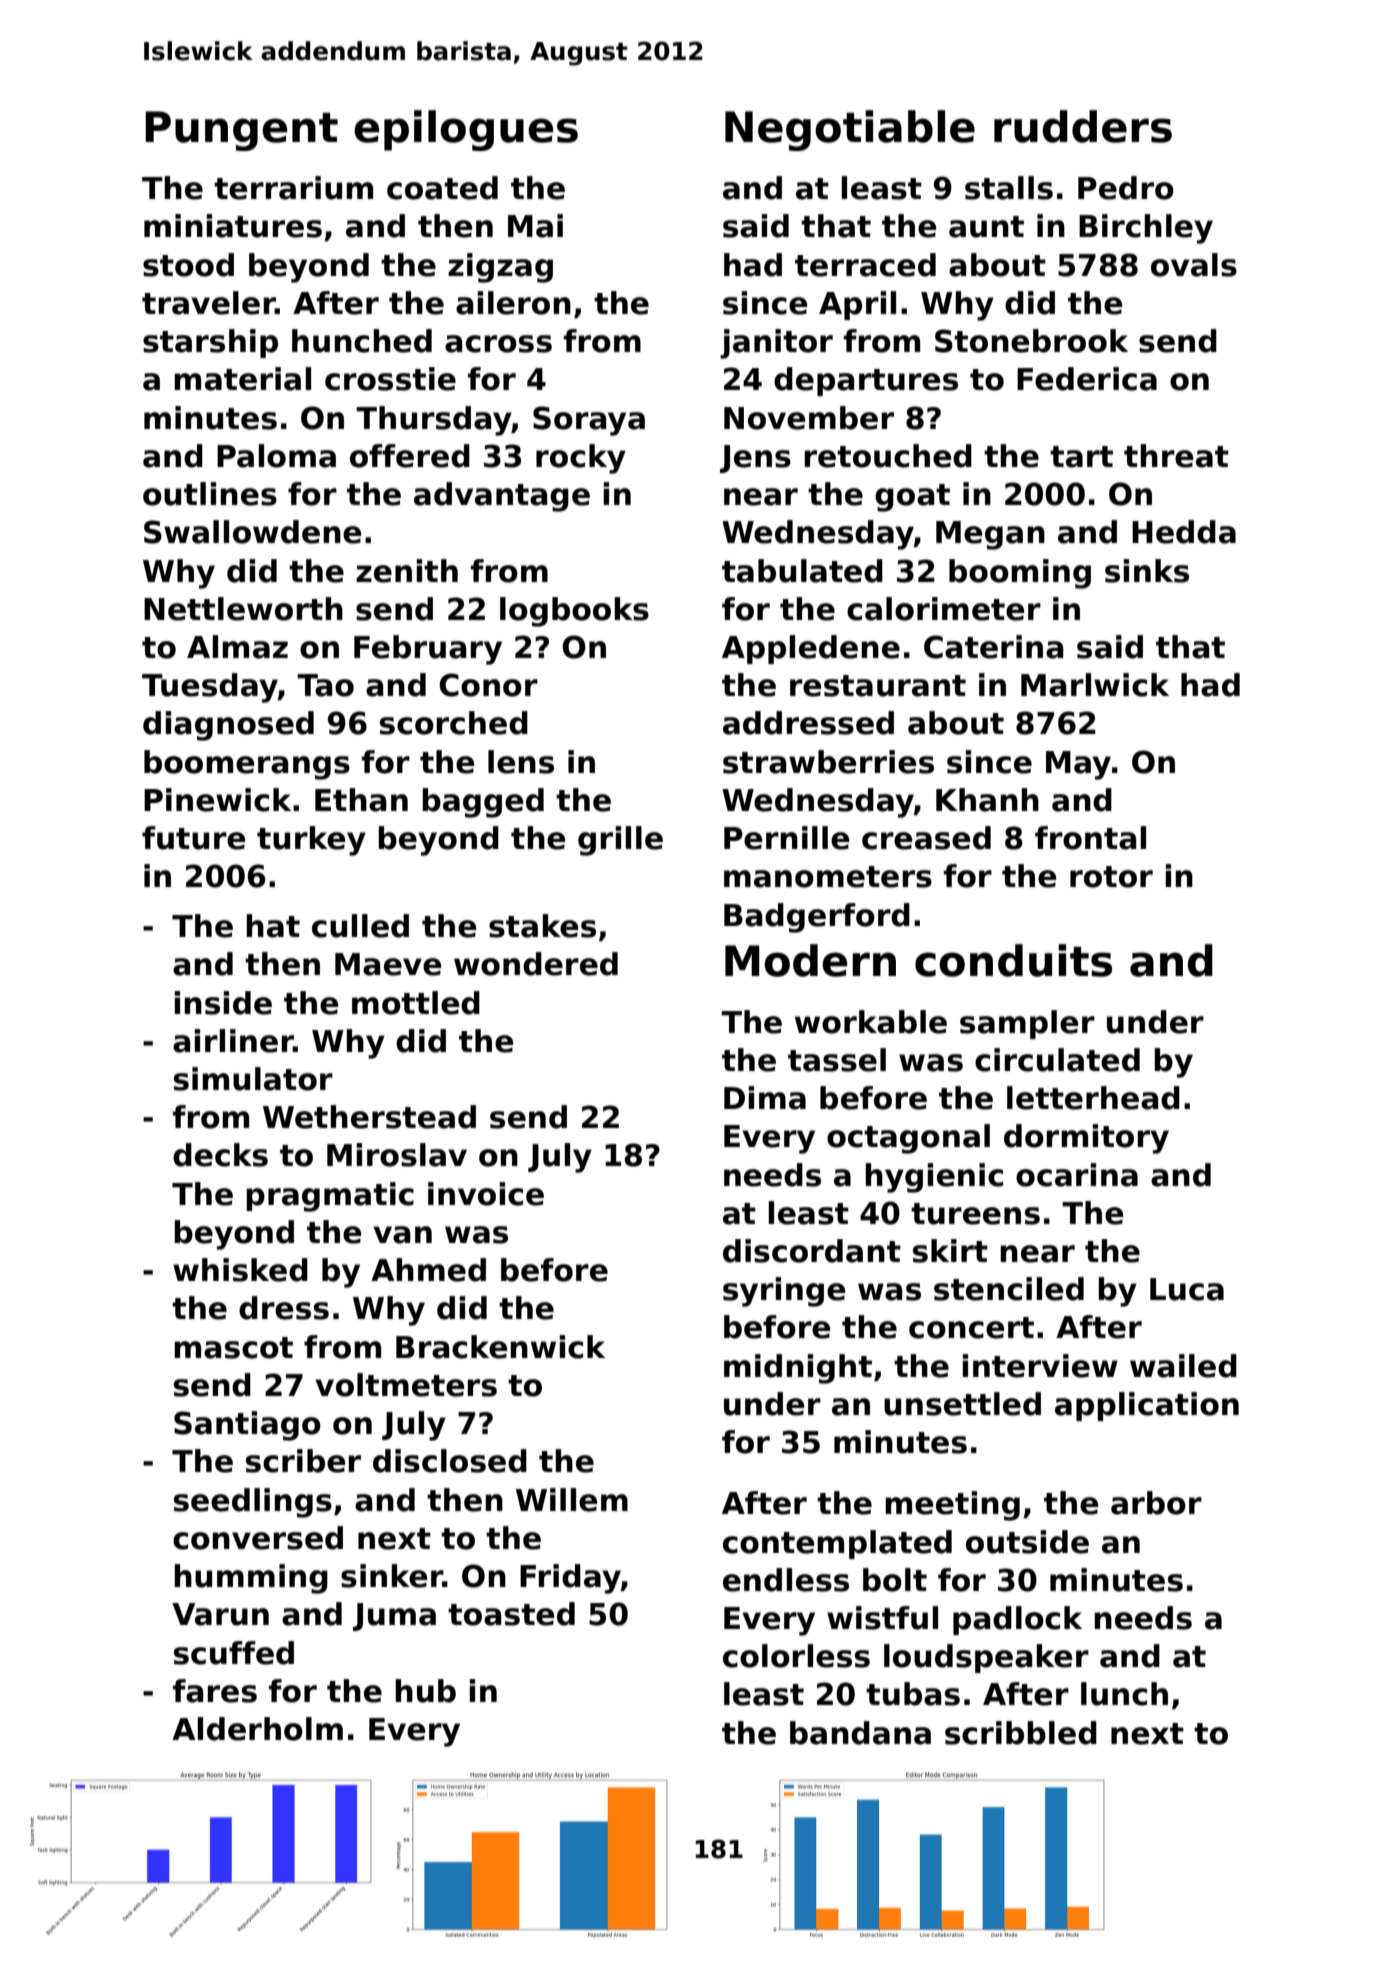  I want to click on Almaz, so click(237, 647).
